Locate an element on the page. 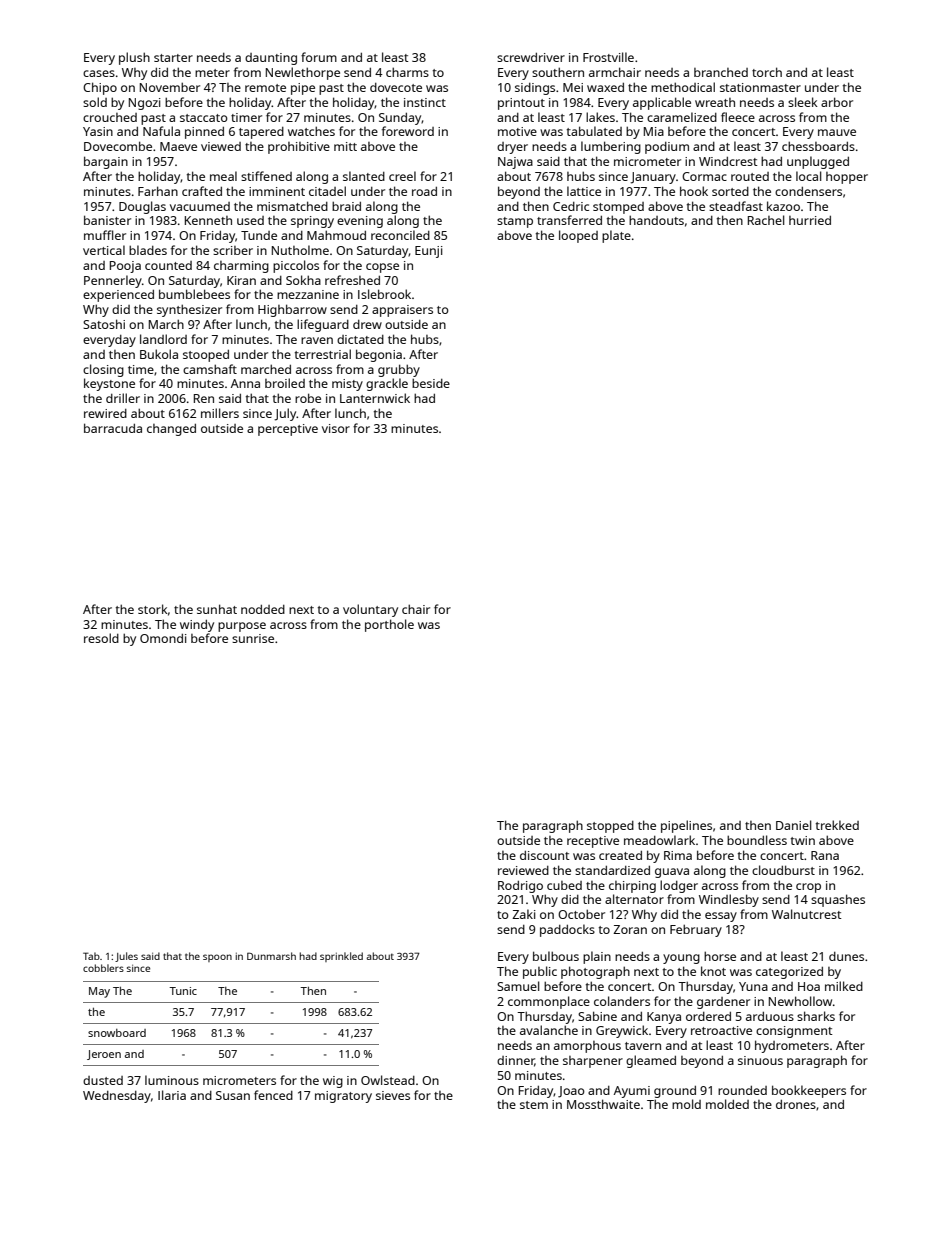 The width and height of the page is (952, 1233). branched is located at coordinates (721, 72).
